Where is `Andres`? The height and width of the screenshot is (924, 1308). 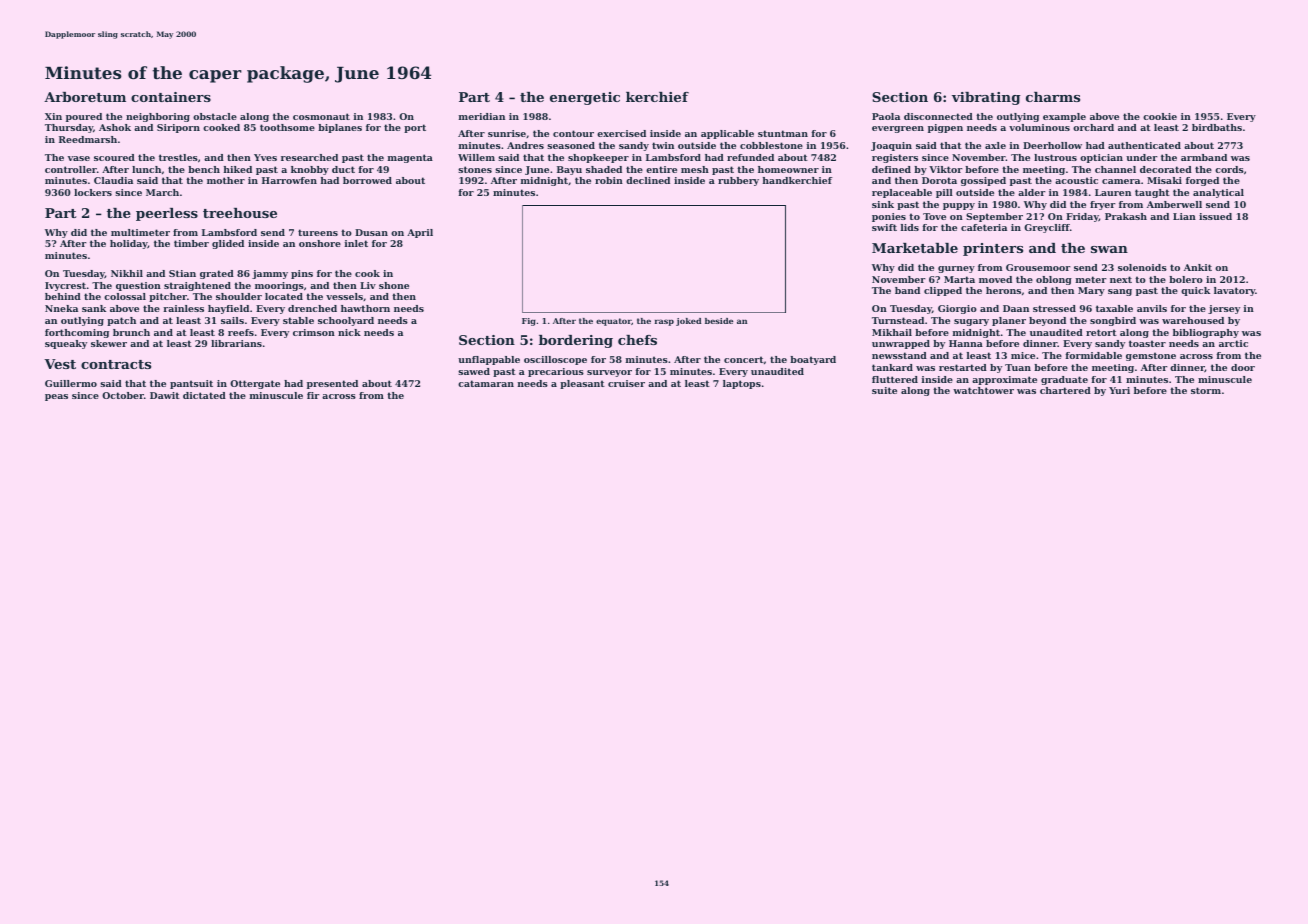
Andres is located at coordinates (525, 145).
